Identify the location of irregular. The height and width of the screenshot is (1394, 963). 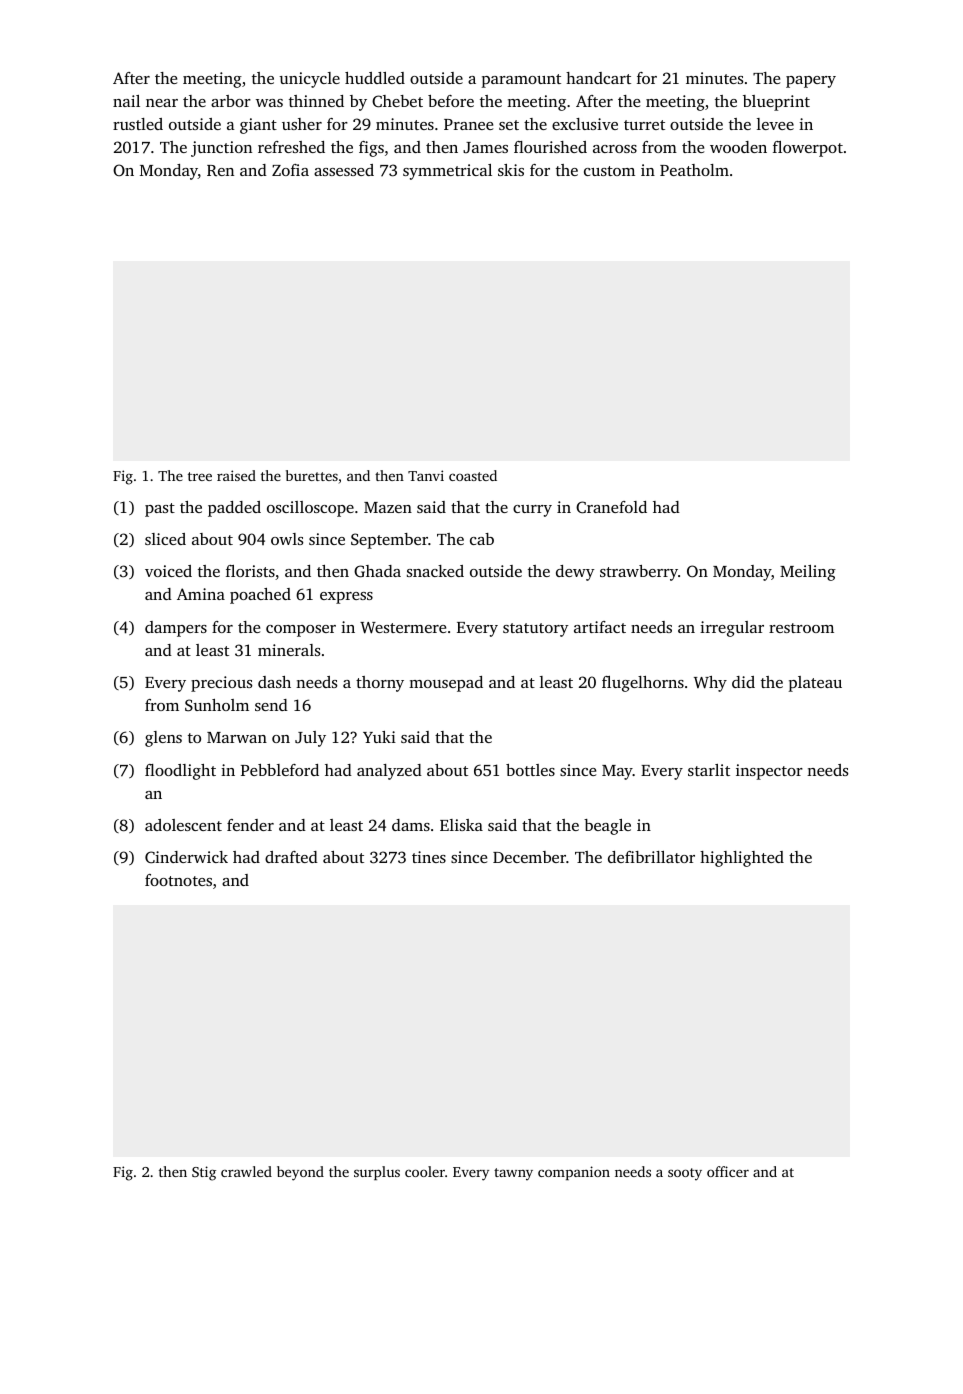
(732, 629).
